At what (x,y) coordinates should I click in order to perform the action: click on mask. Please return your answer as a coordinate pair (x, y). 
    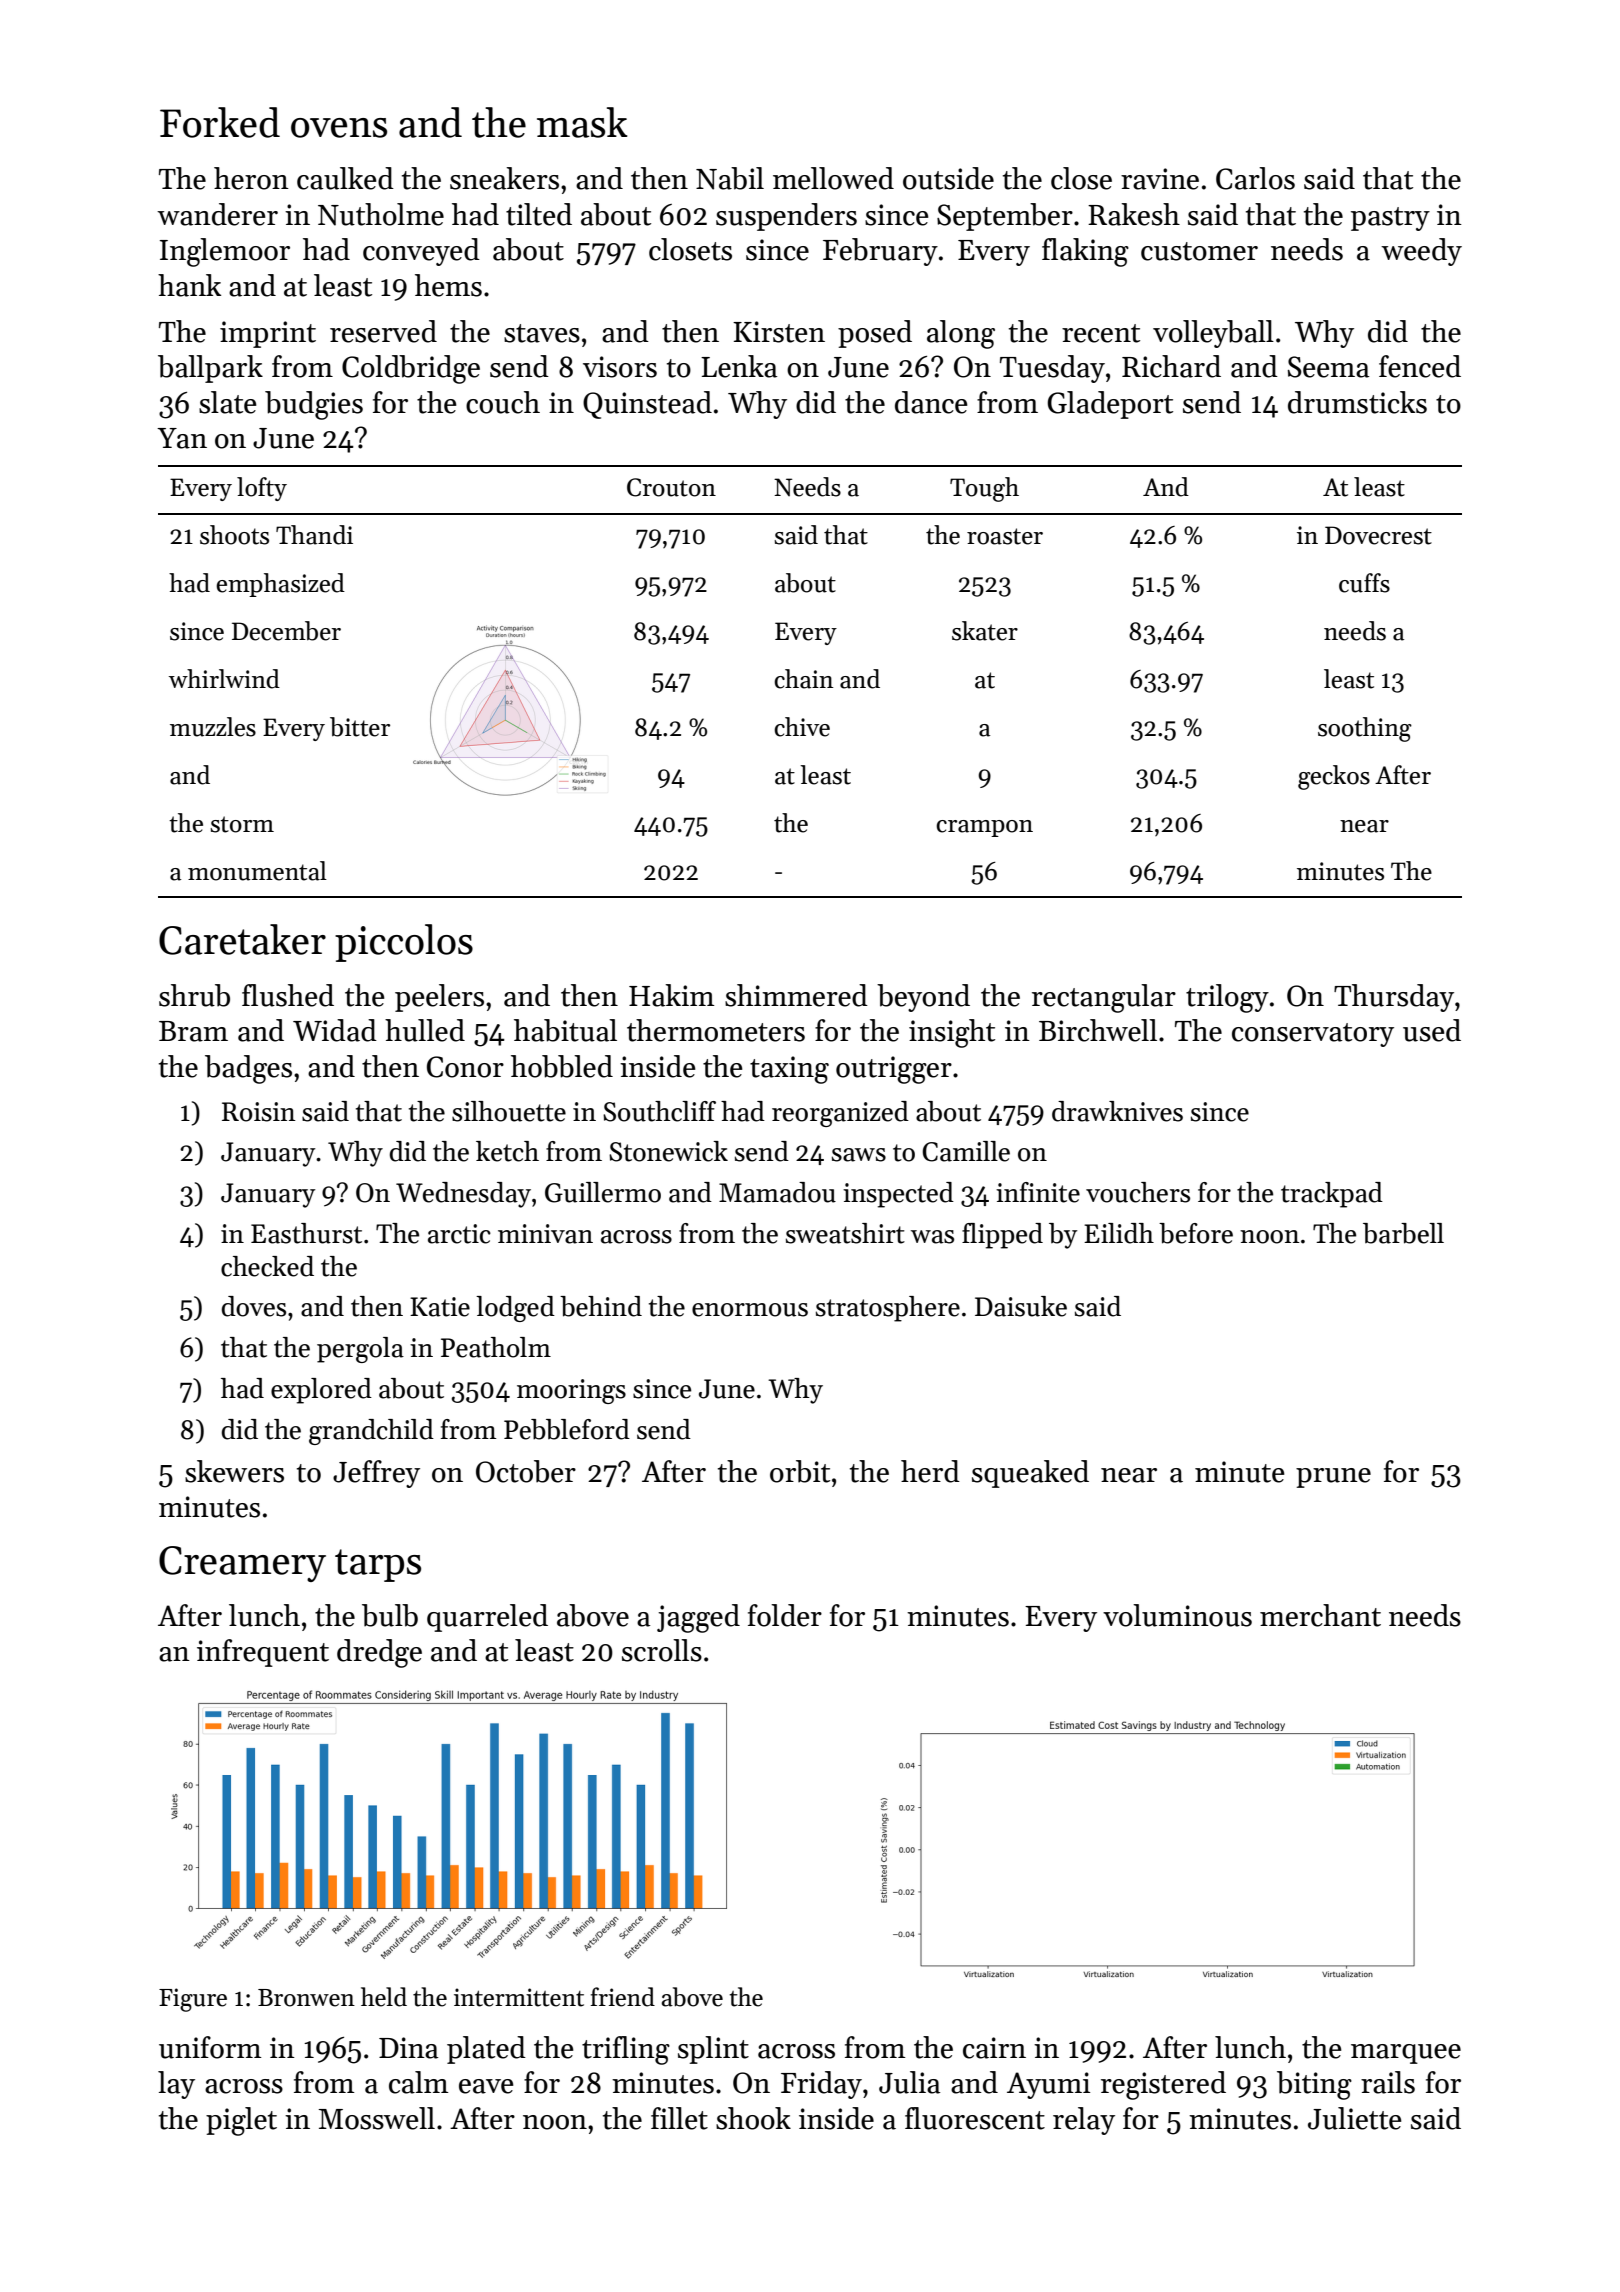
    Looking at the image, I should click on (582, 122).
